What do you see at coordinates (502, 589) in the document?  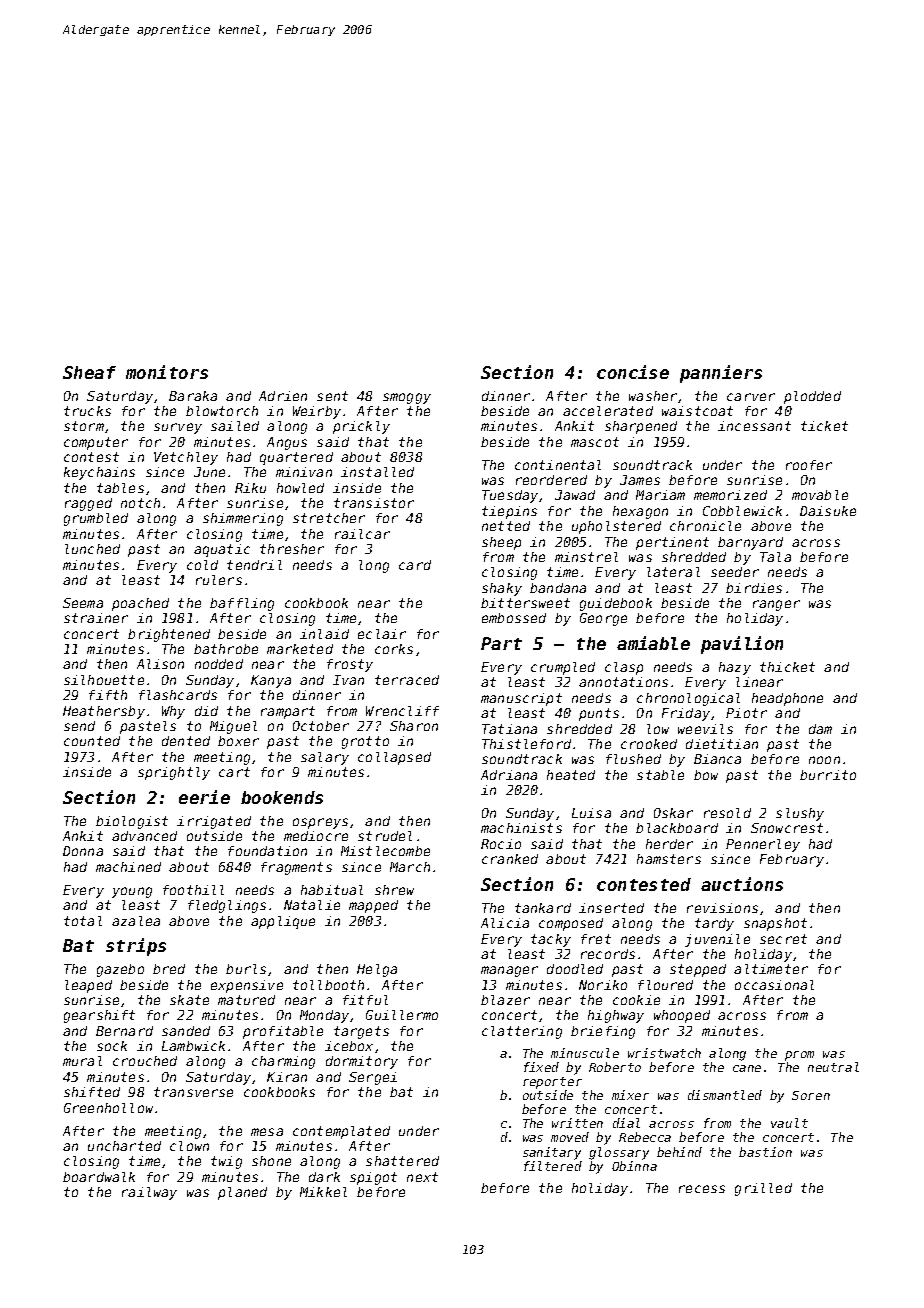 I see `shaky` at bounding box center [502, 589].
